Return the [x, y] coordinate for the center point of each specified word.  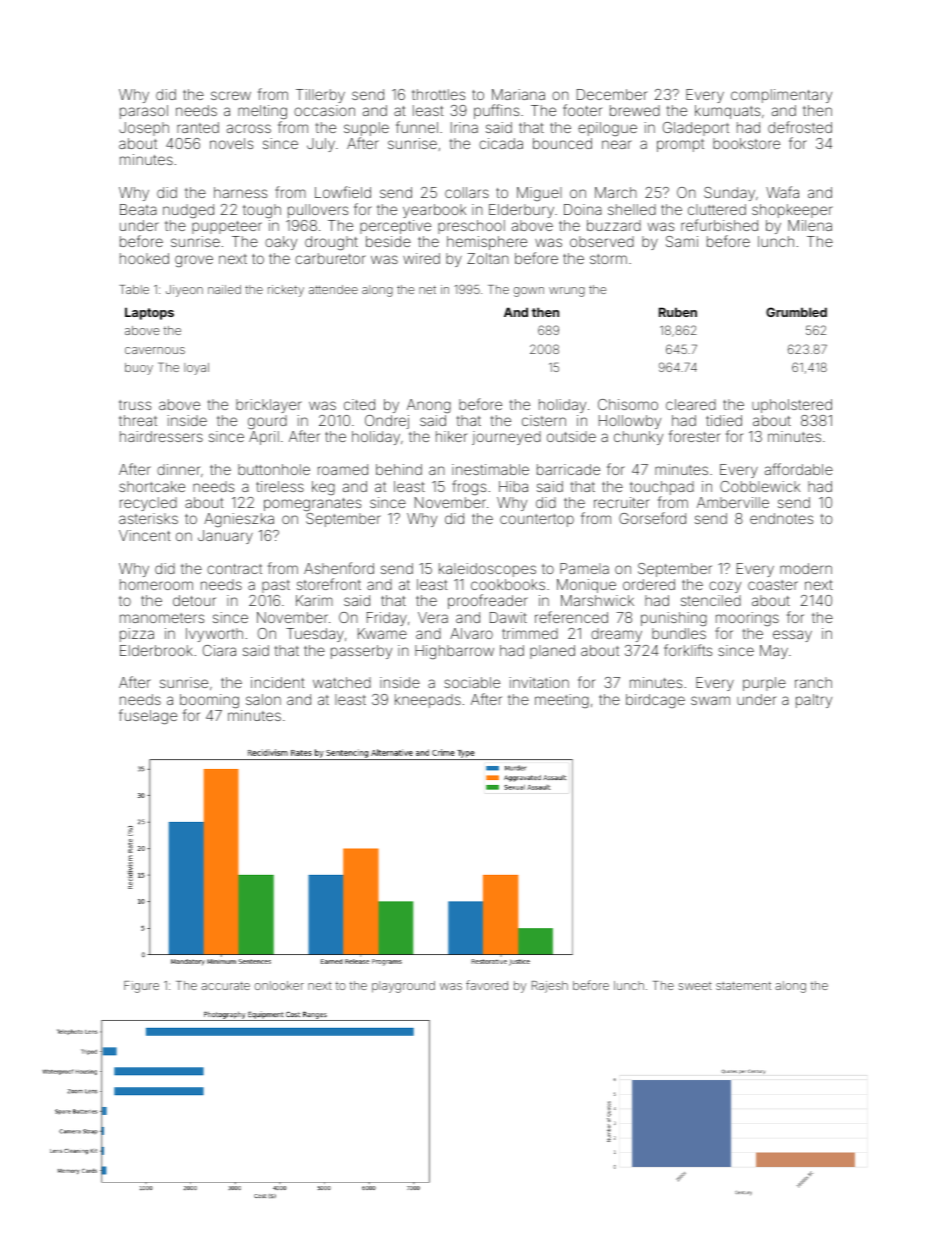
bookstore [746, 143]
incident [278, 682]
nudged [188, 211]
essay [792, 636]
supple [366, 129]
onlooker [279, 985]
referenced [571, 617]
